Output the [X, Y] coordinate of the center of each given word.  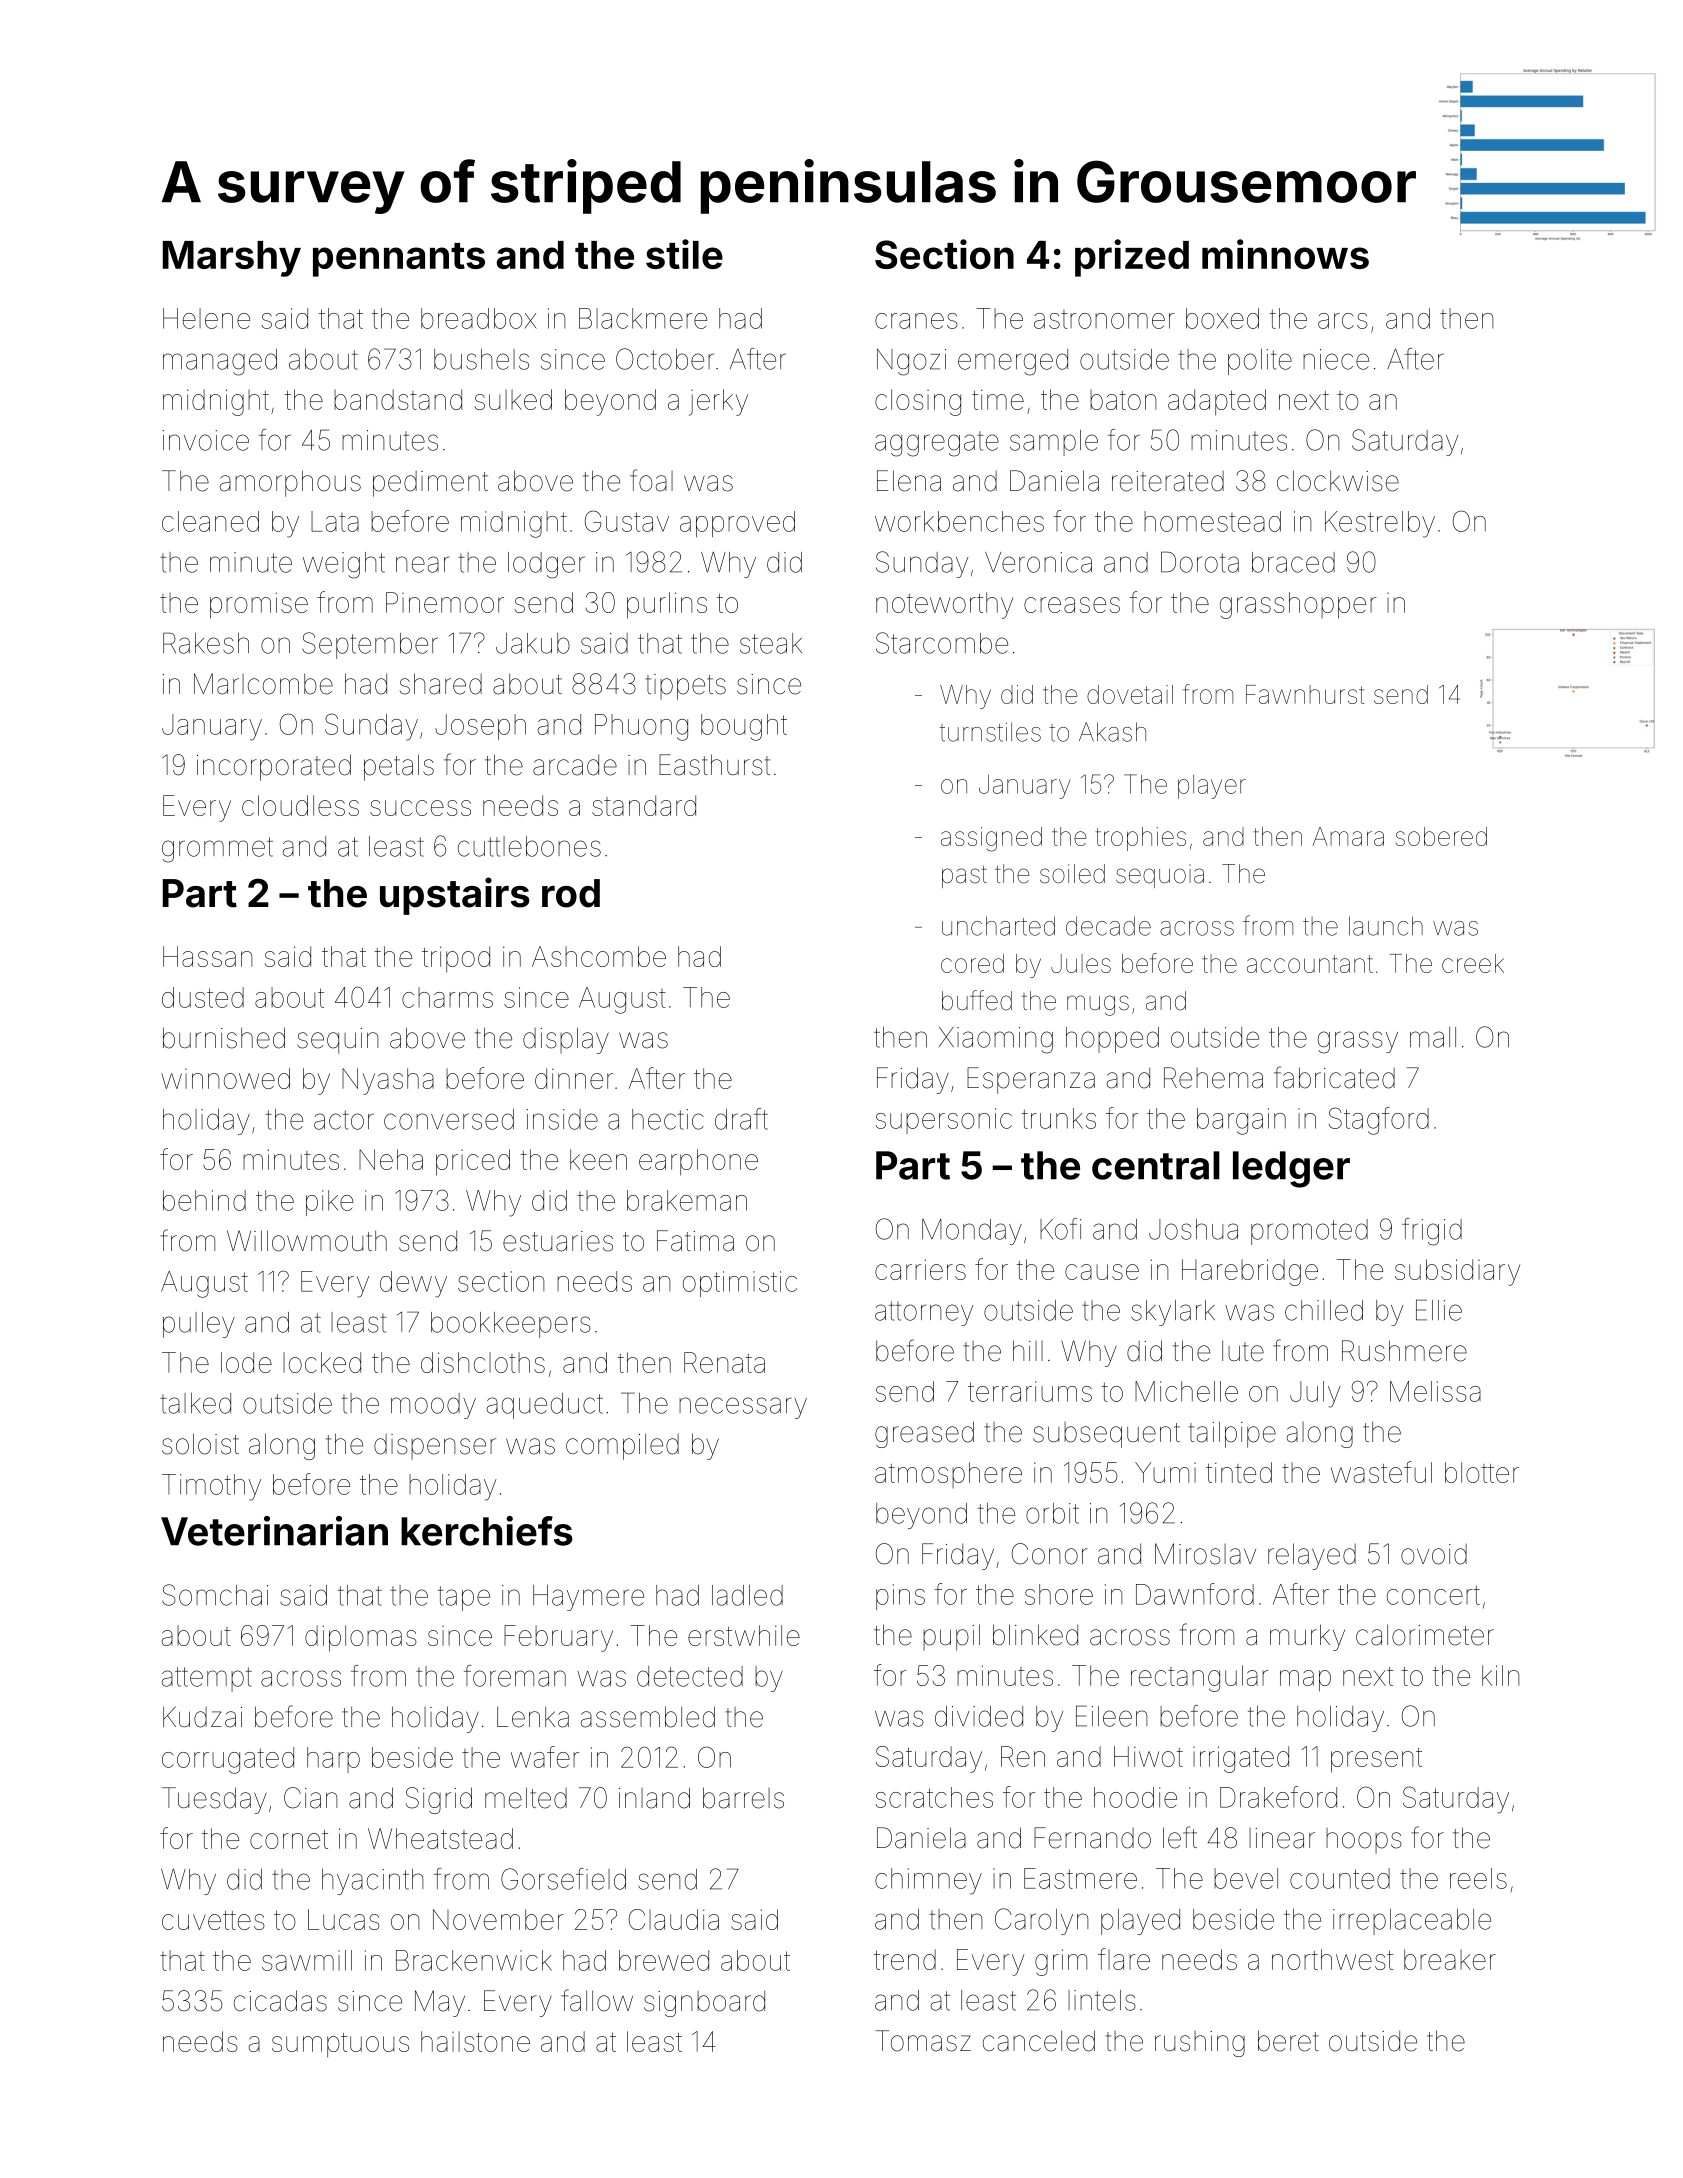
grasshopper [1298, 605]
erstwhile [744, 1635]
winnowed [225, 1078]
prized [1132, 258]
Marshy [232, 259]
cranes [916, 321]
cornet [289, 1839]
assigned [991, 839]
